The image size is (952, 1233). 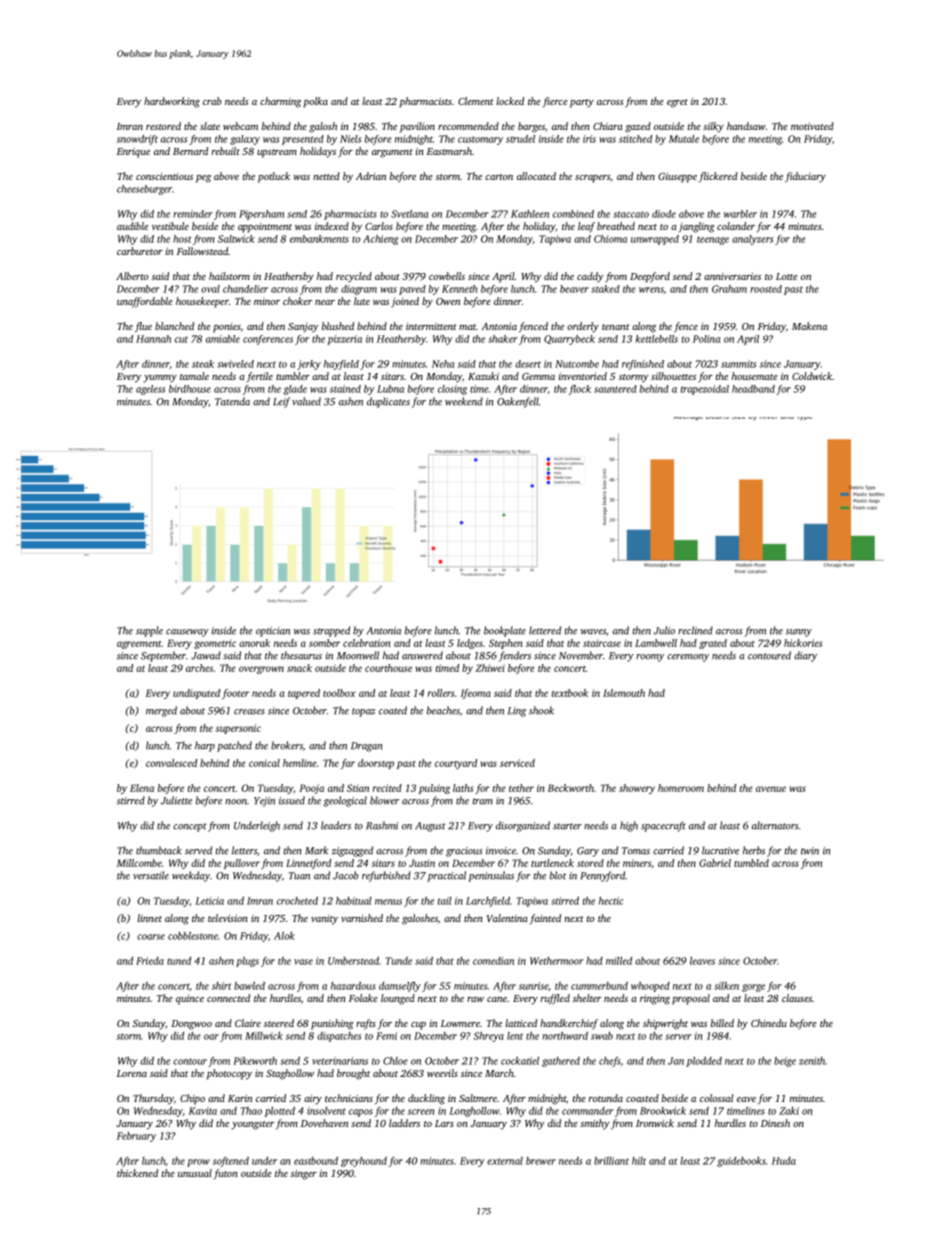 I want to click on strapped, so click(x=331, y=631).
